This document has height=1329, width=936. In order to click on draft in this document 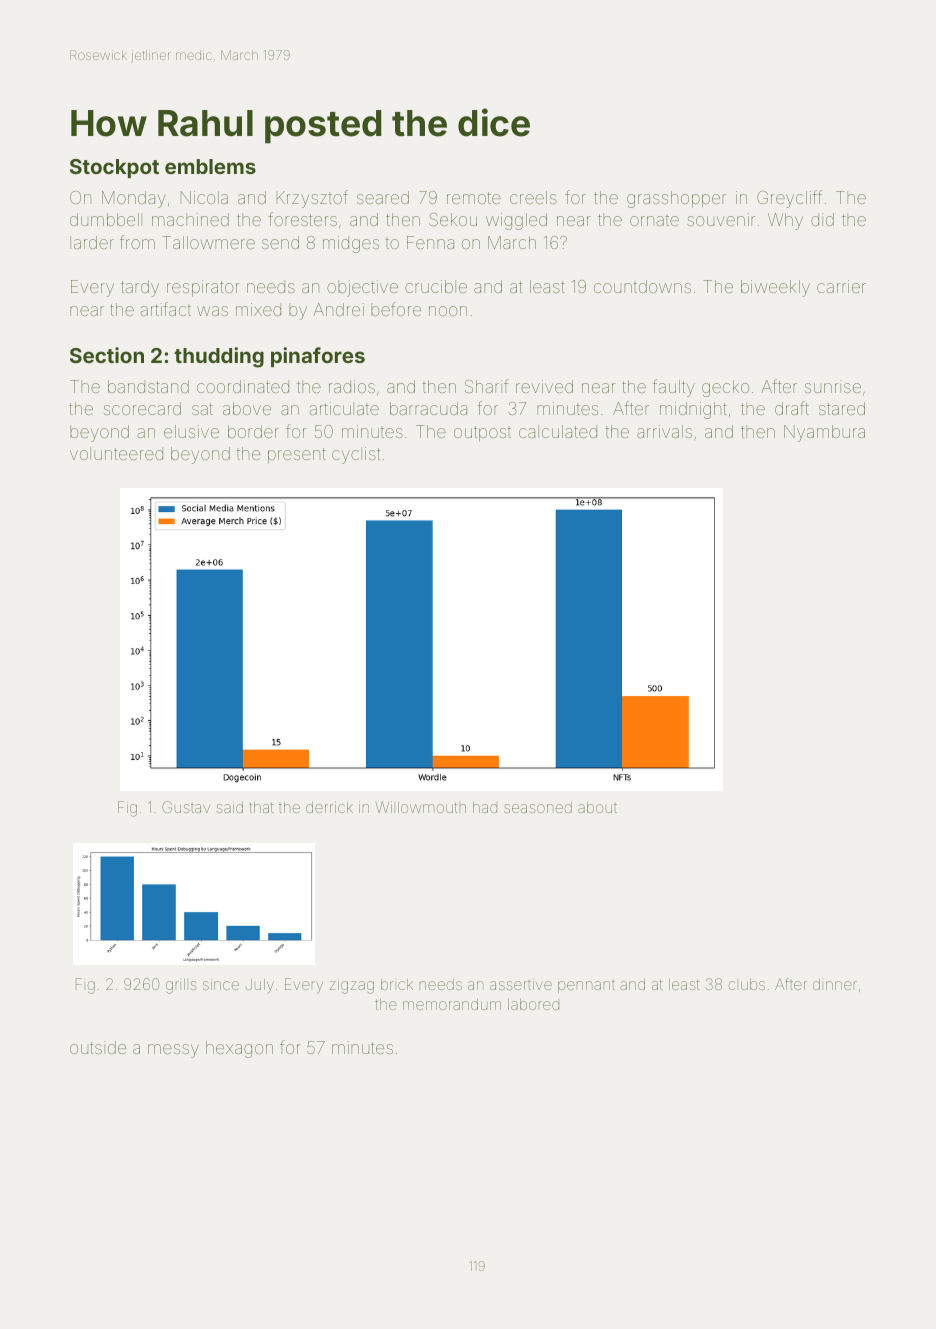, I will do `click(792, 408)`.
